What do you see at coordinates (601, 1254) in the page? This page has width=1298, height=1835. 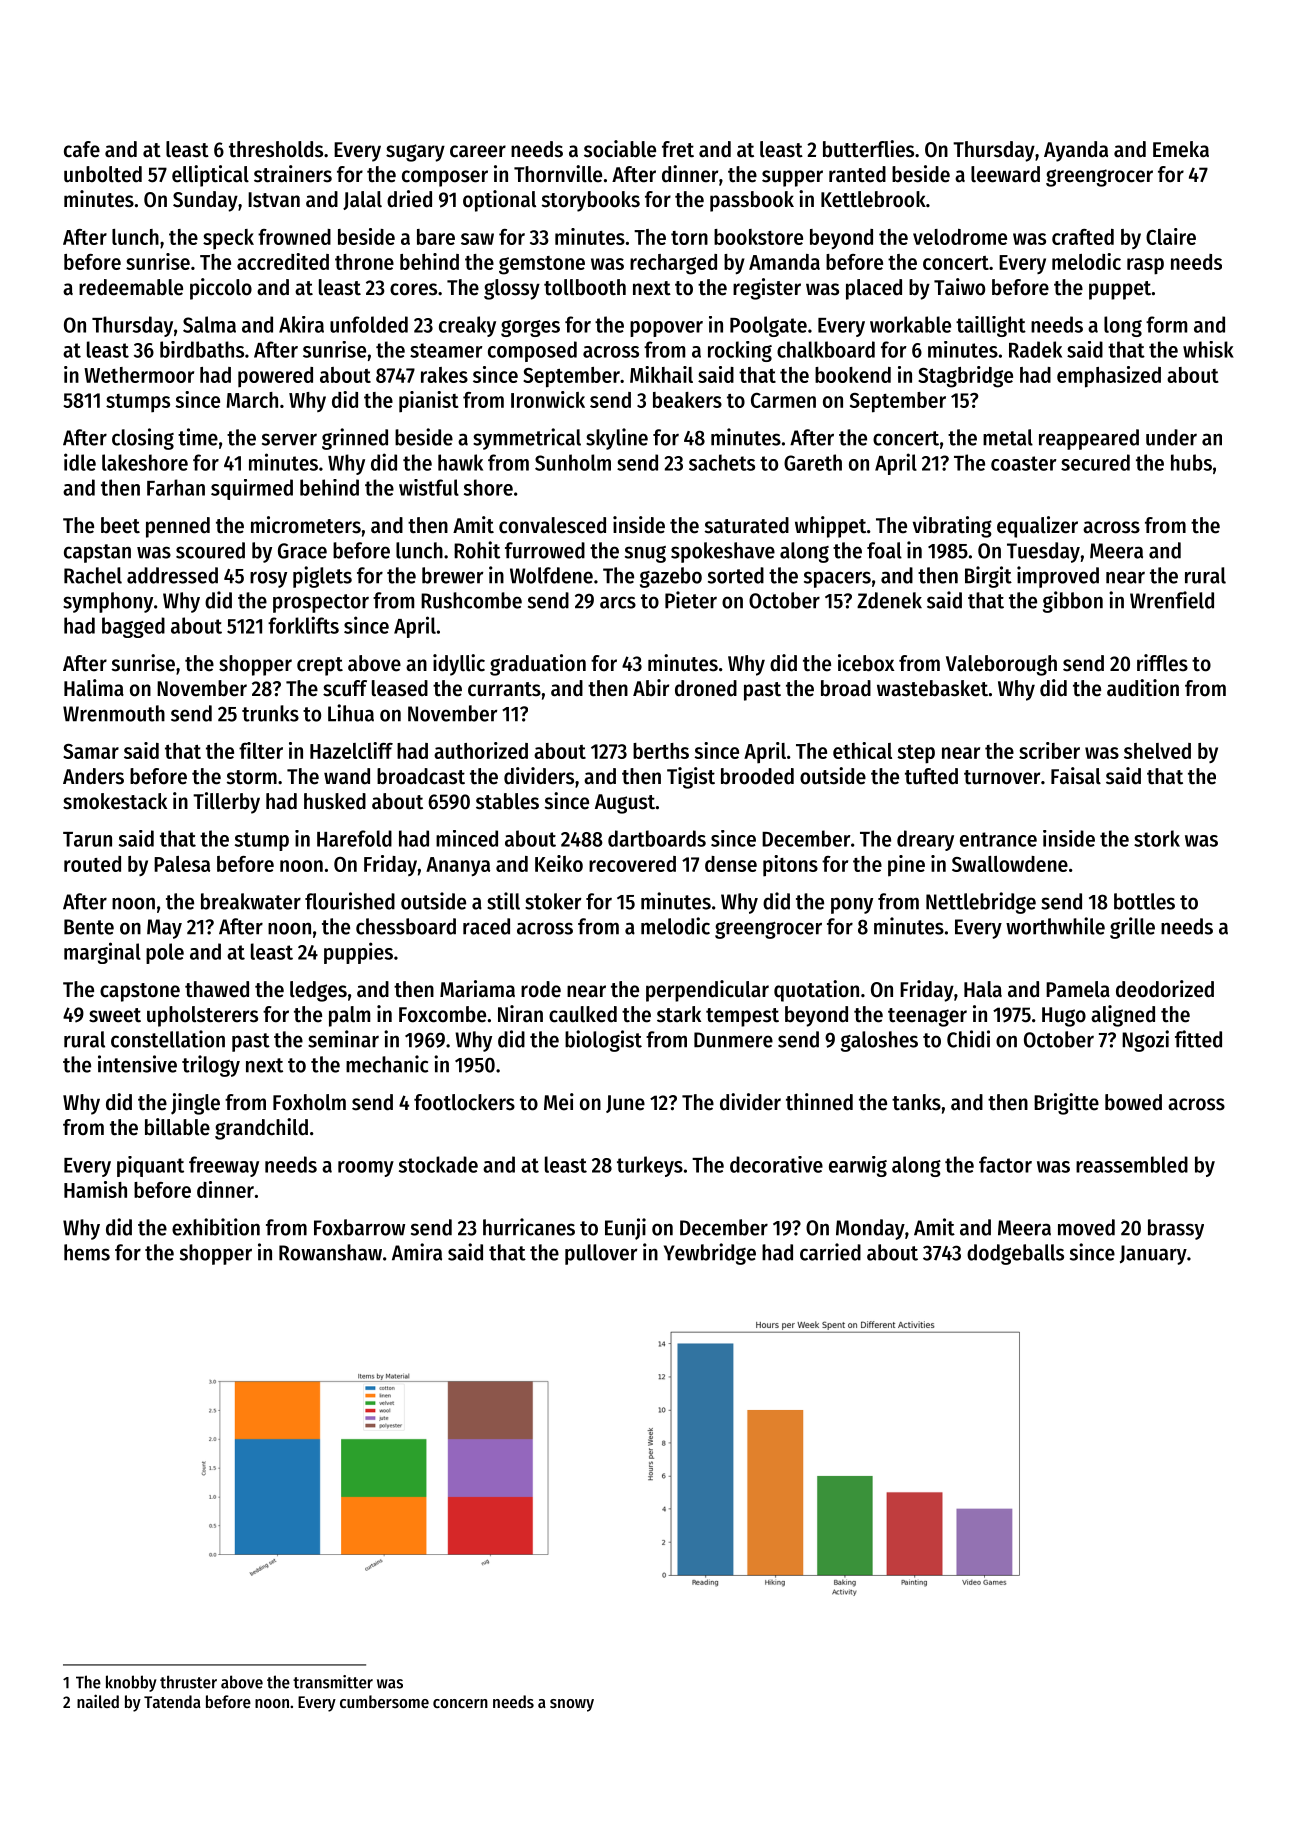 I see `pullover` at bounding box center [601, 1254].
